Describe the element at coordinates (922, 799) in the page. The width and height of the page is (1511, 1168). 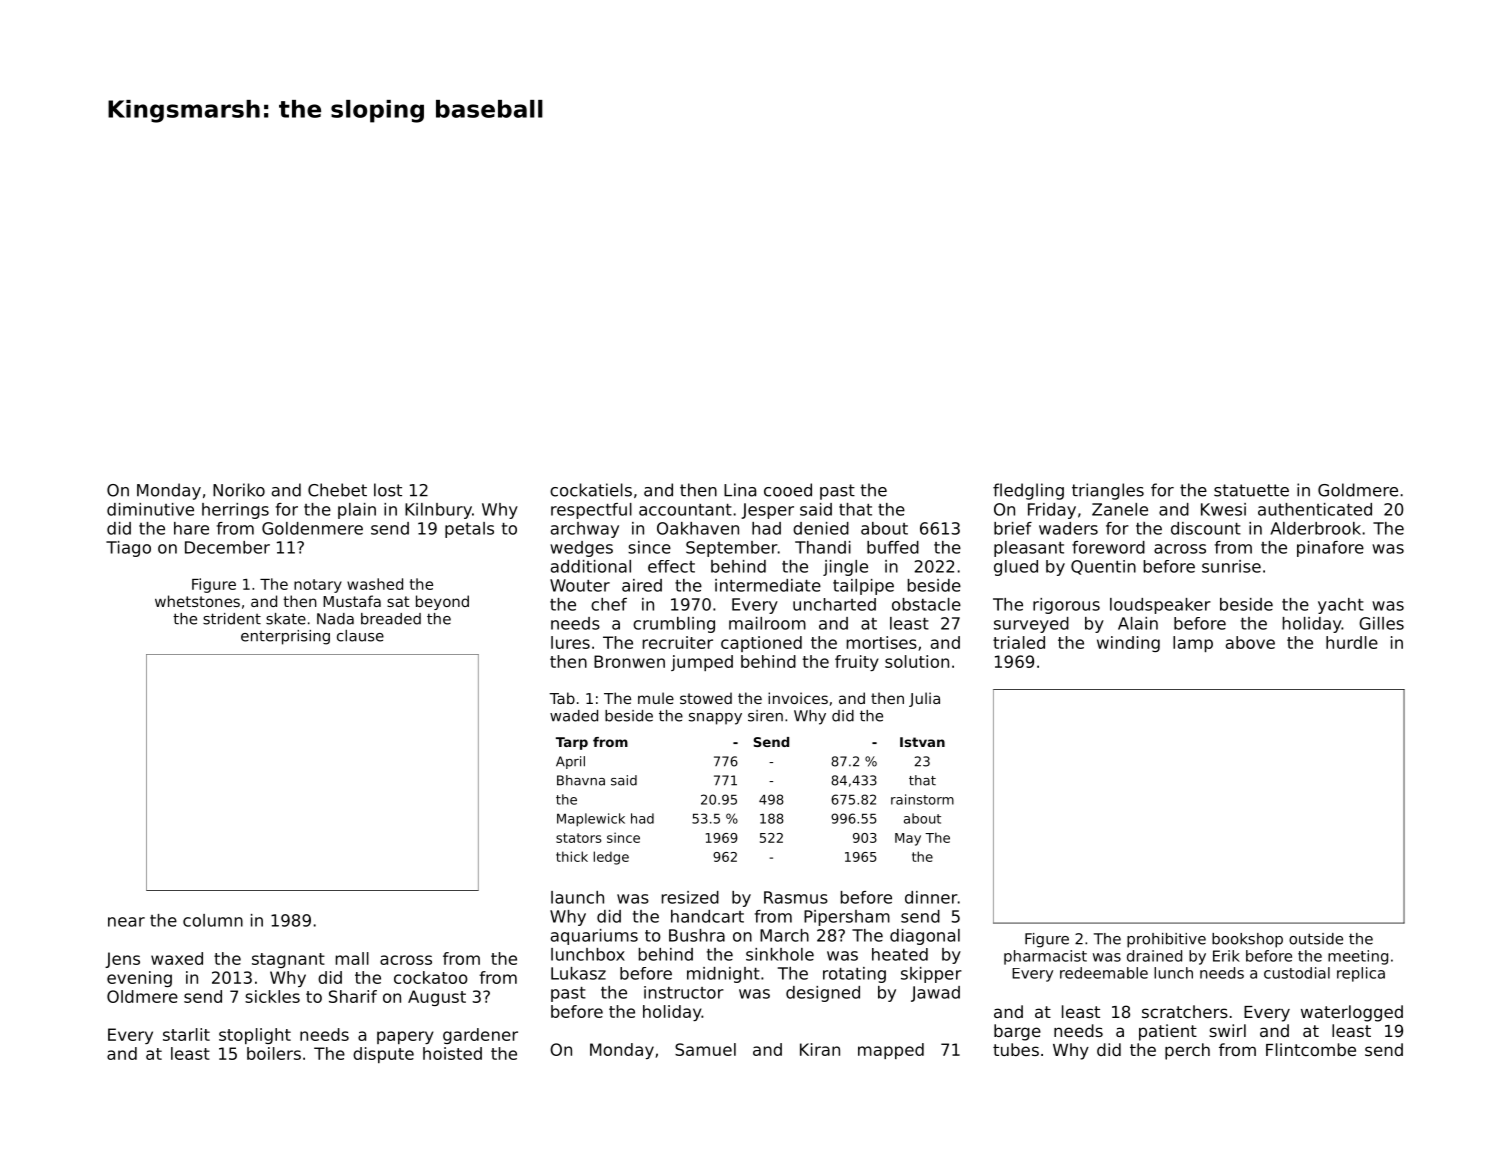
I see `rainstorm` at that location.
